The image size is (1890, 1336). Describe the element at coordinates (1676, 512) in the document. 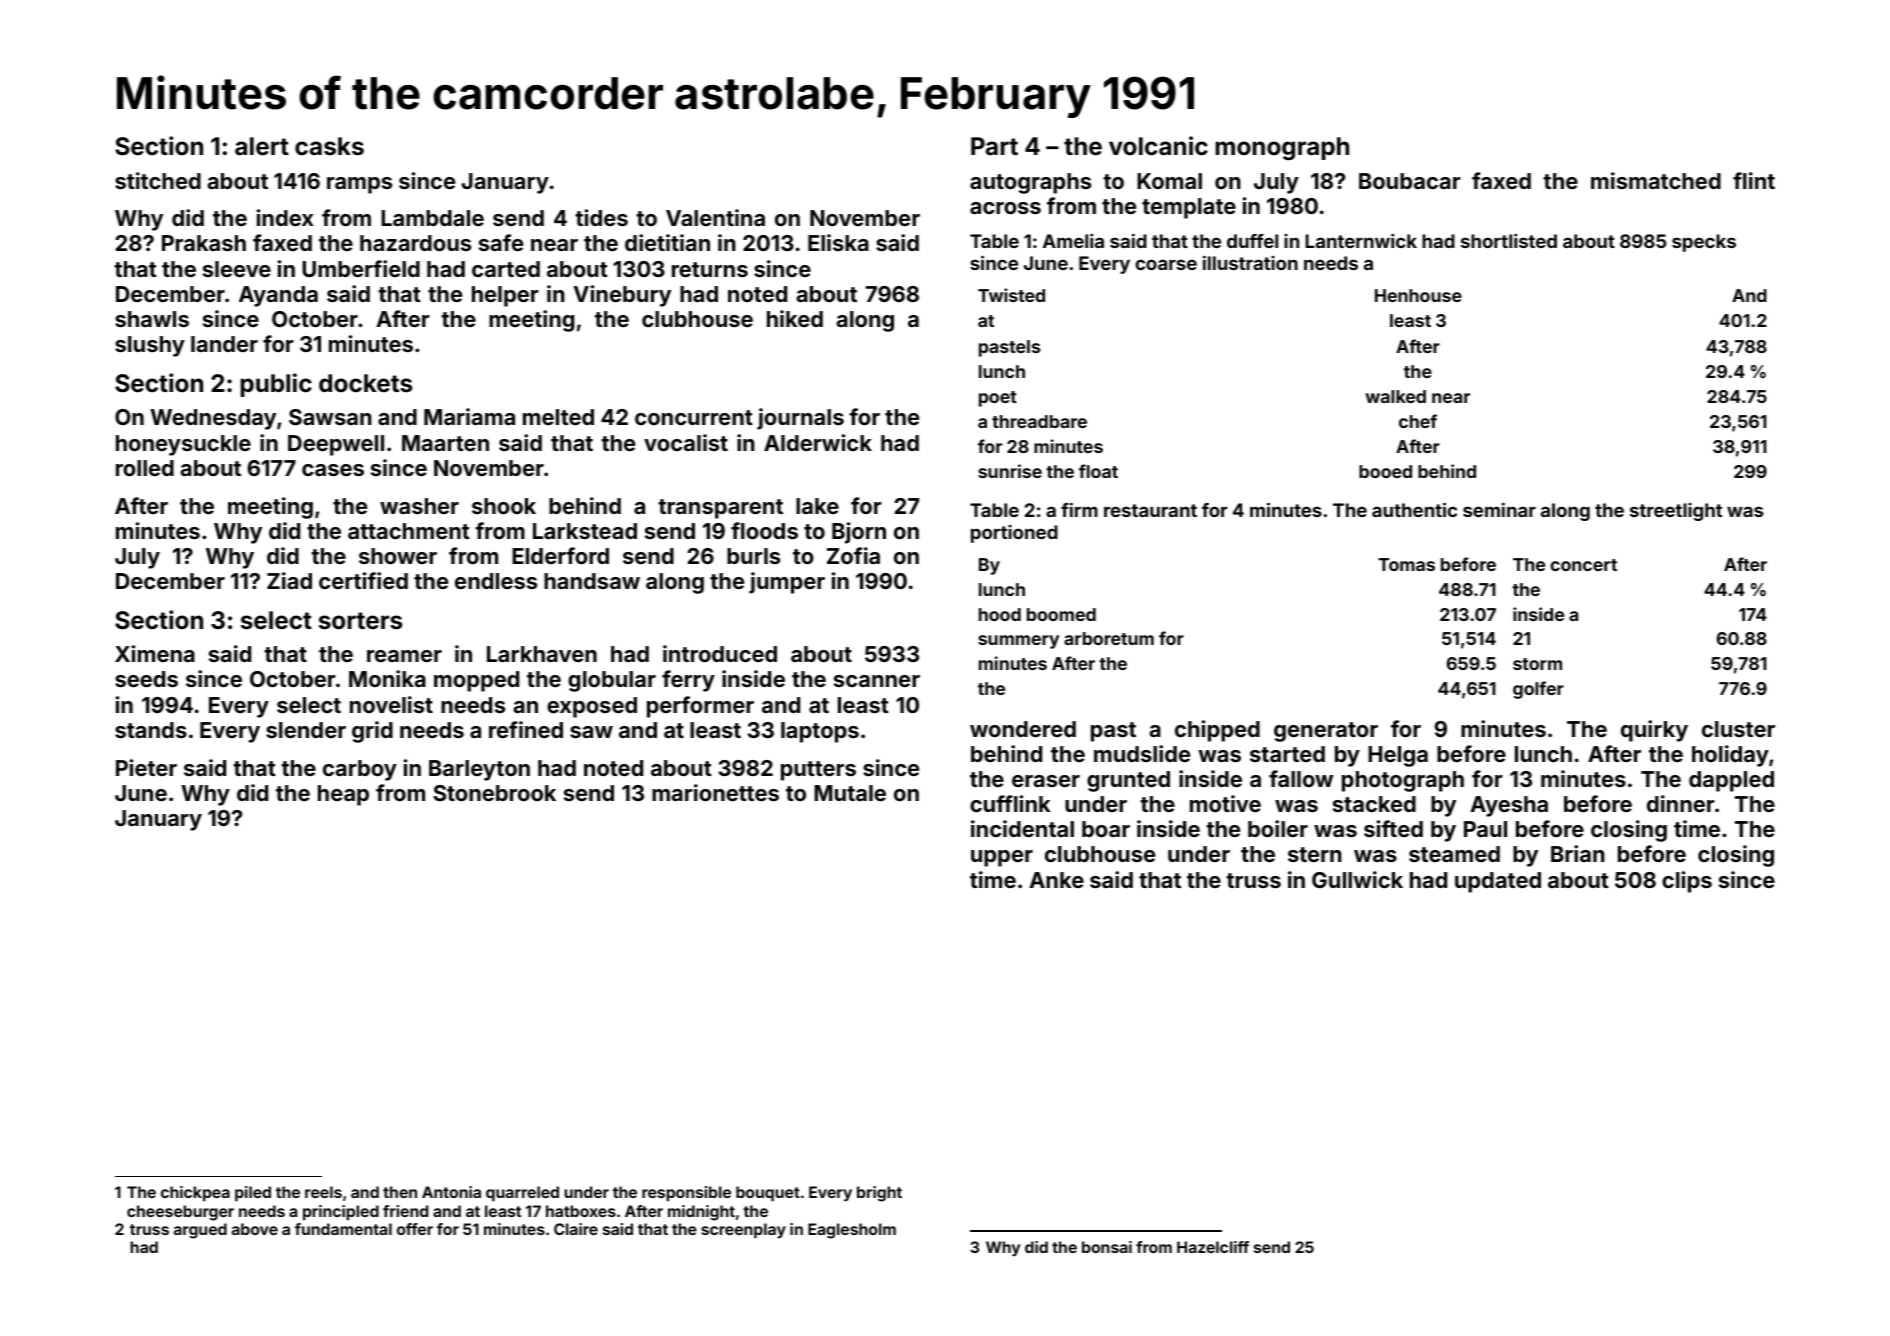

I see `streetlight` at that location.
